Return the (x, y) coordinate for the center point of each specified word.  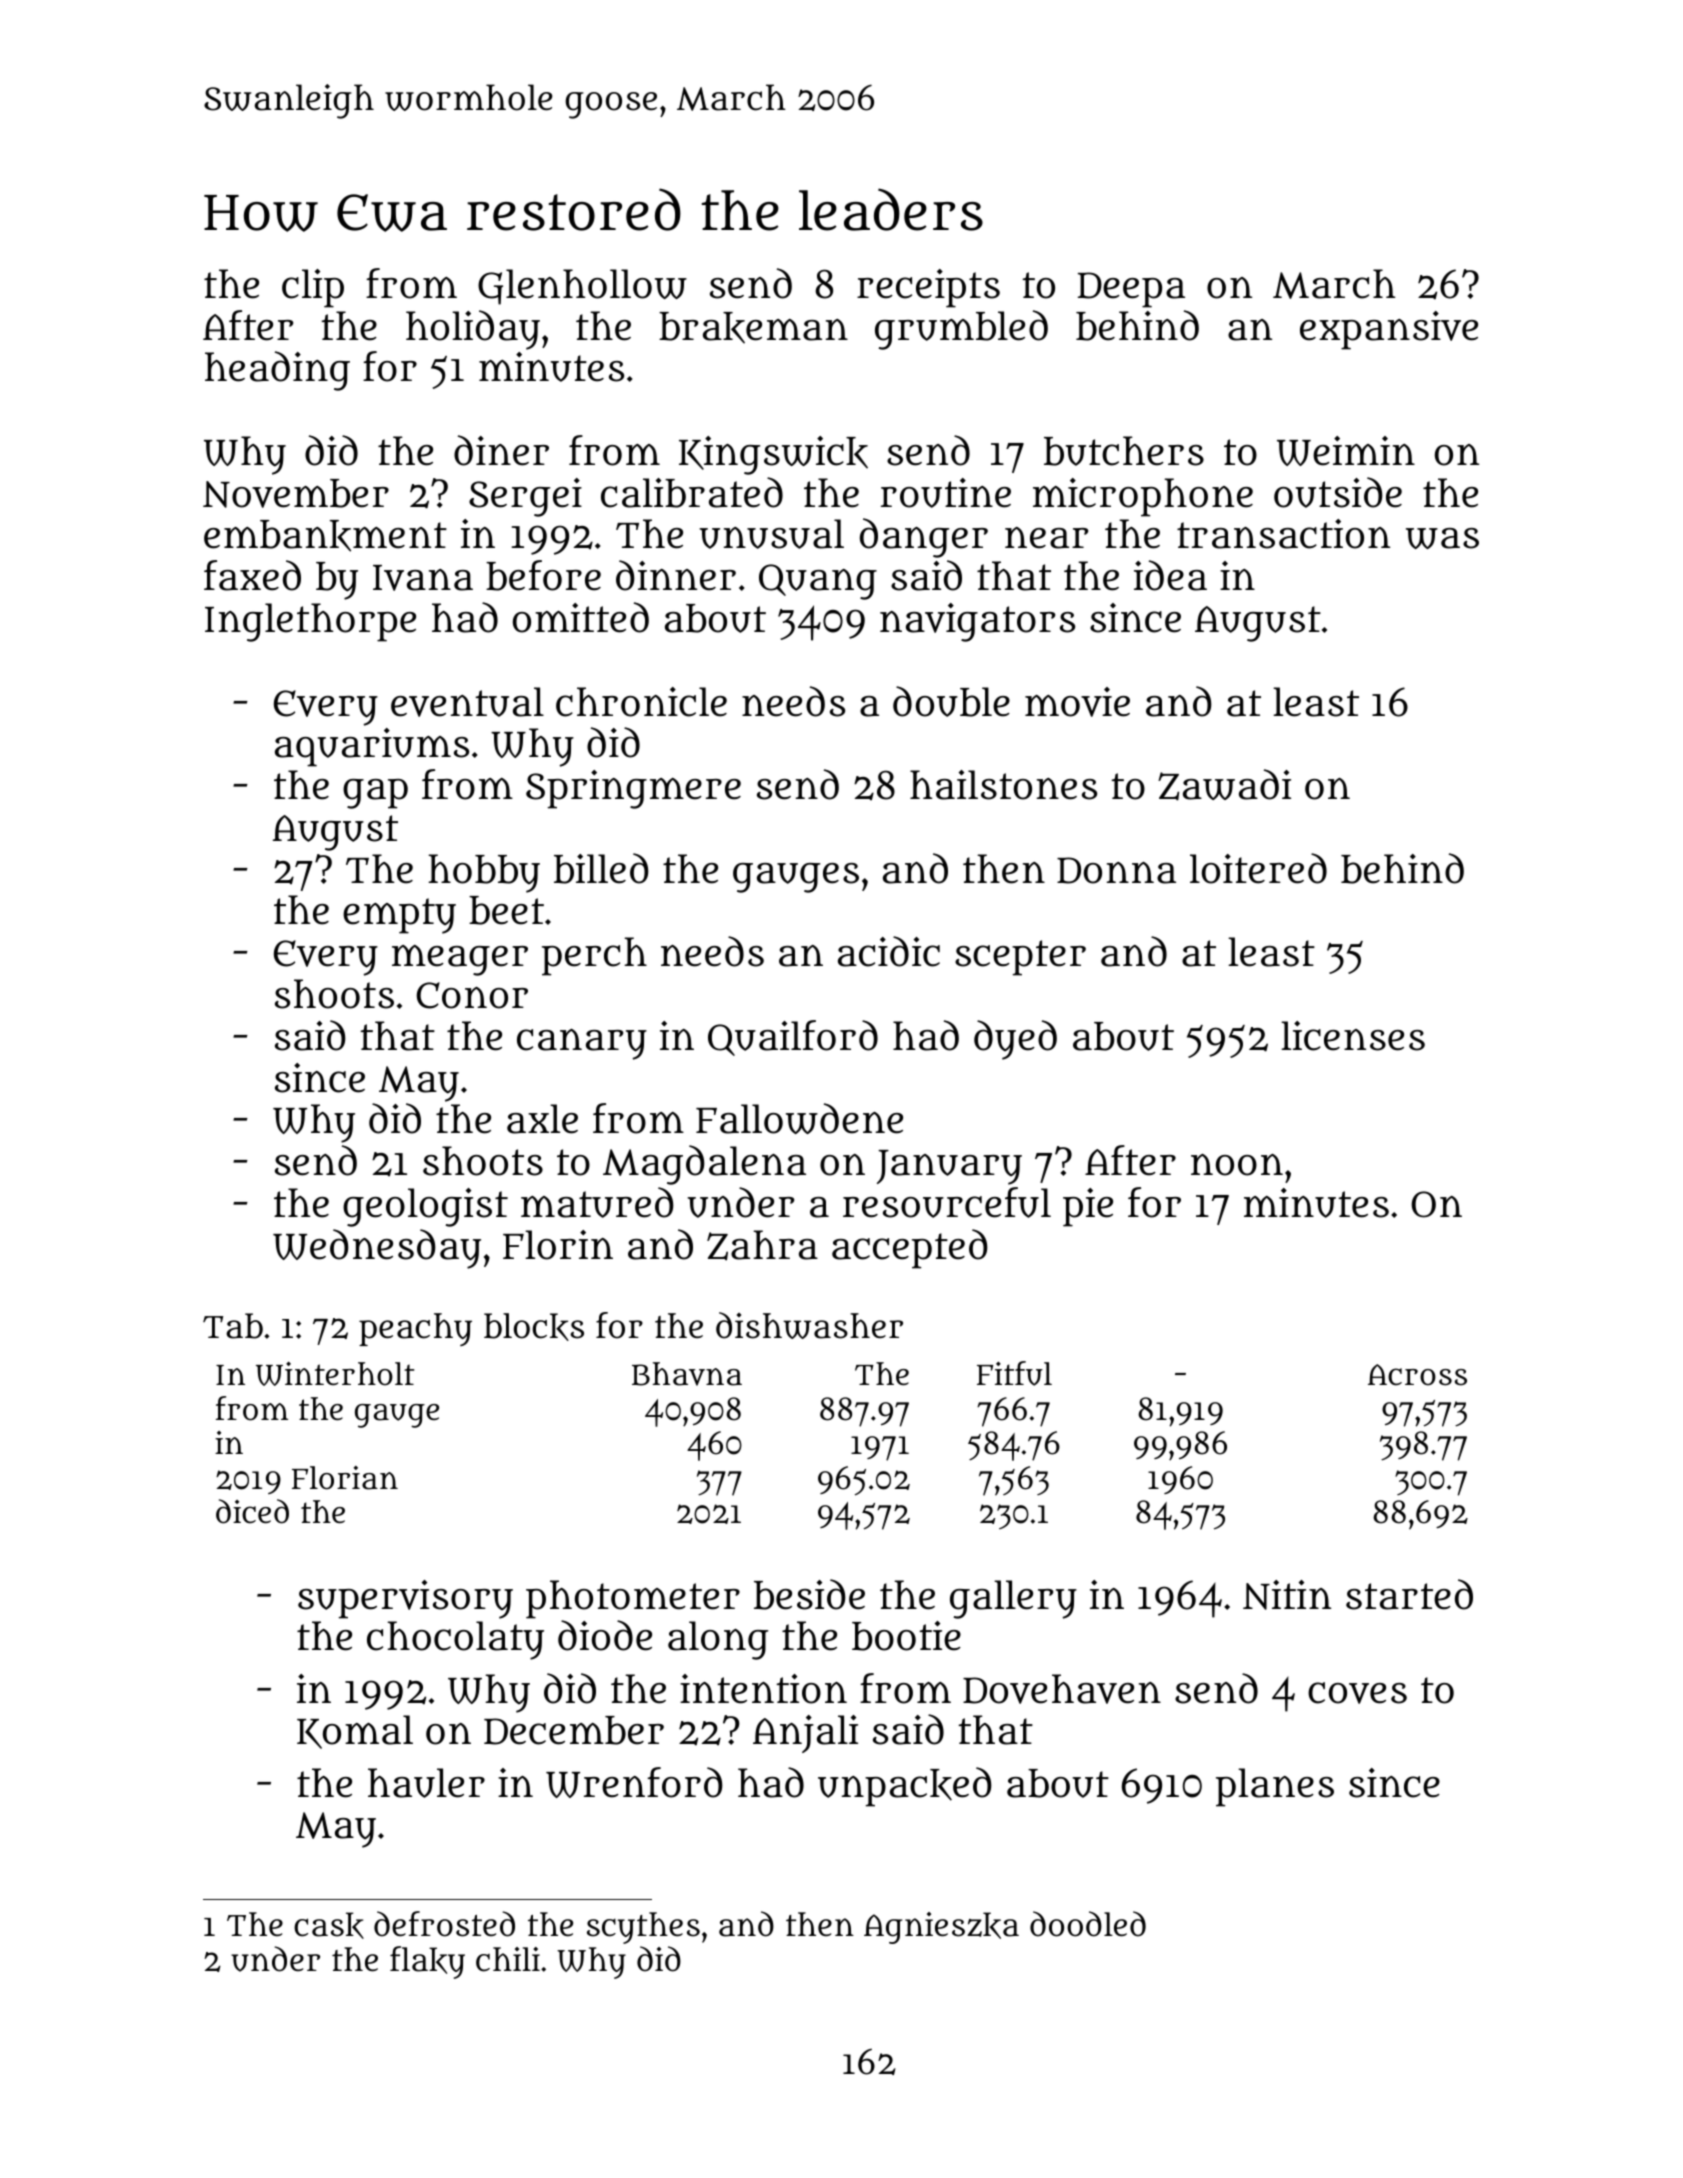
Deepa (1131, 290)
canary (582, 1044)
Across (1417, 1375)
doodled (1088, 1924)
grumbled (961, 330)
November (296, 493)
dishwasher (809, 1325)
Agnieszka (941, 1928)
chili (508, 1959)
